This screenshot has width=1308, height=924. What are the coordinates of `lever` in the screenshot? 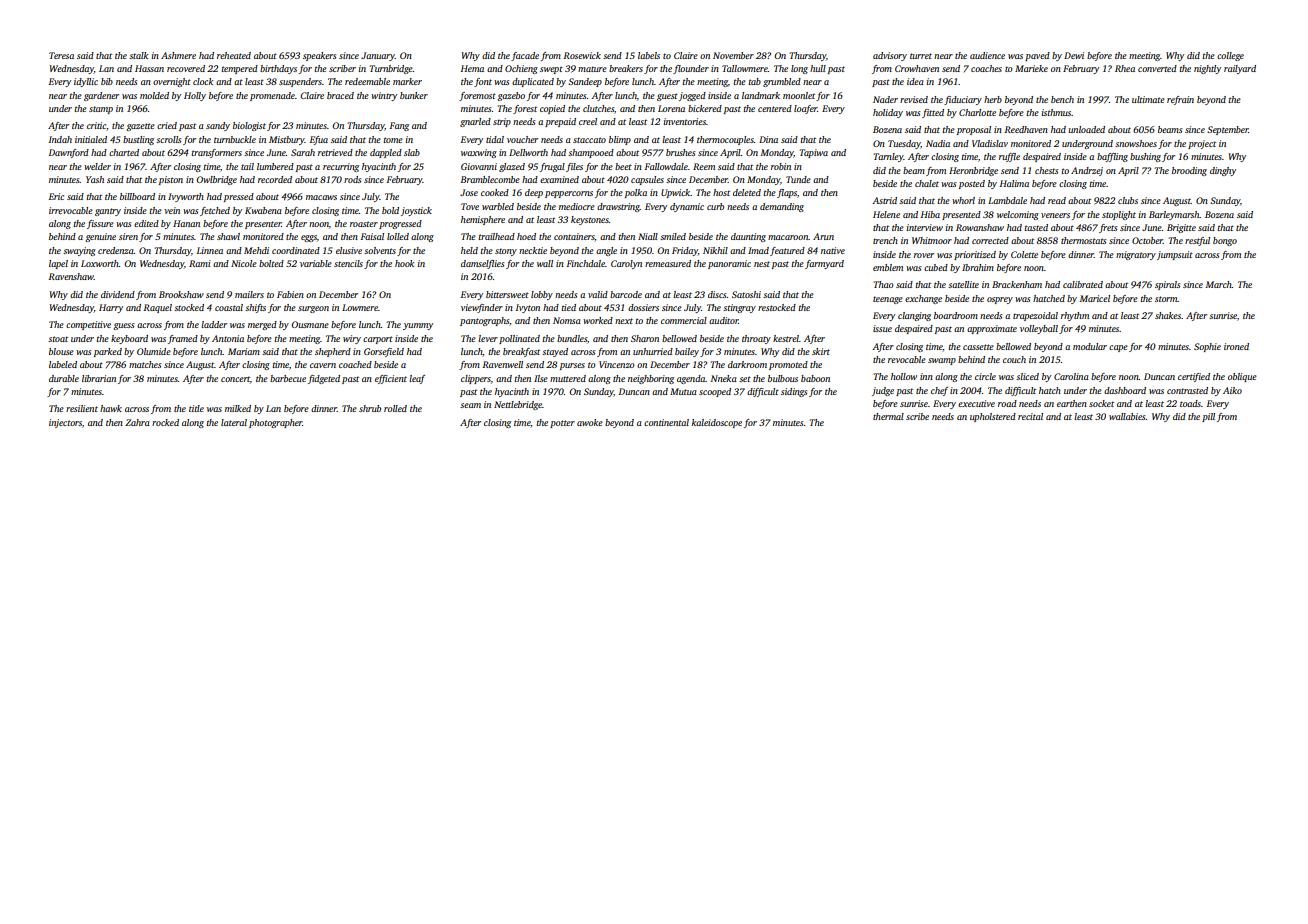 It's located at (488, 338).
